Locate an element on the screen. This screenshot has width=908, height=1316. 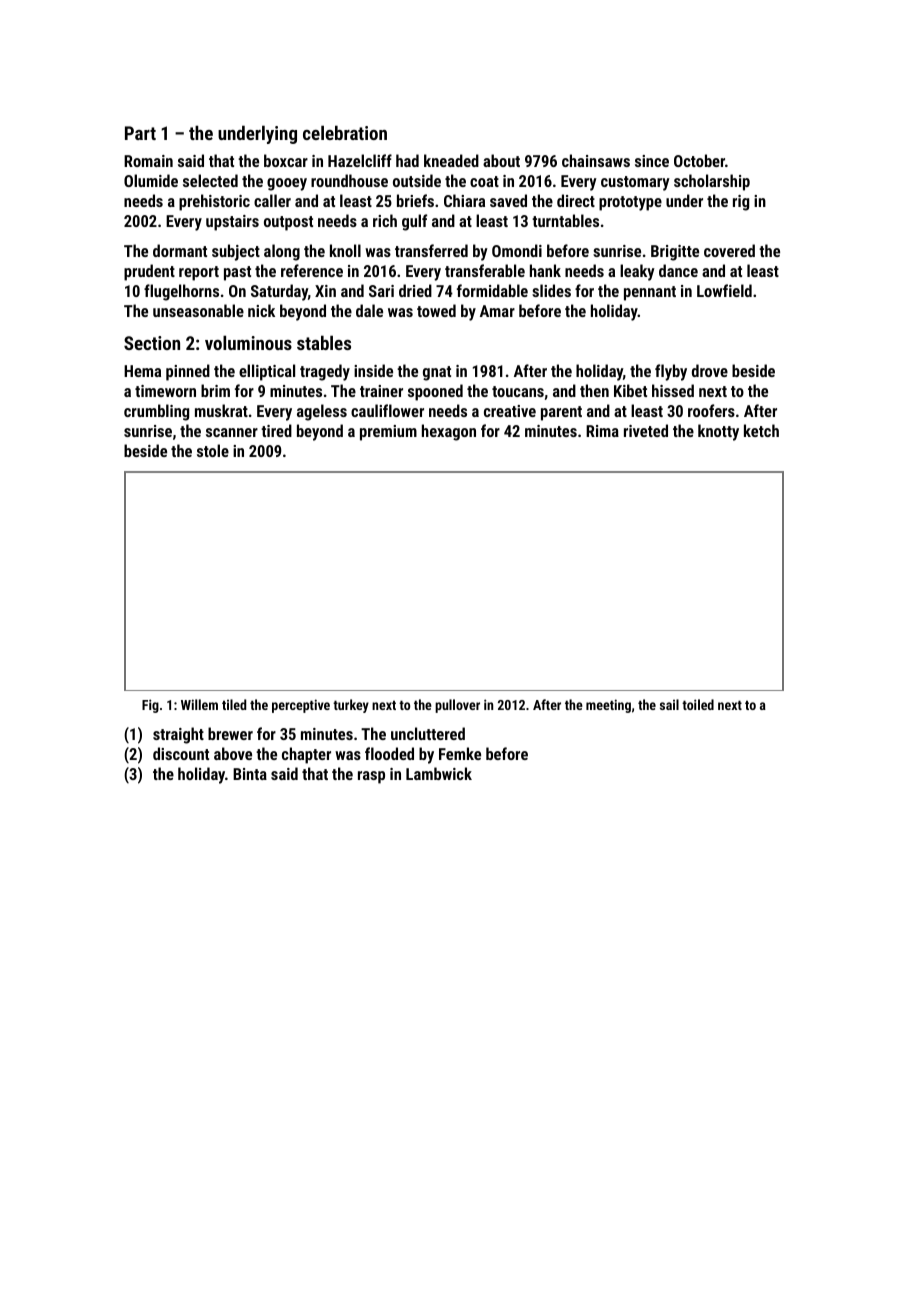
October is located at coordinates (699, 160).
